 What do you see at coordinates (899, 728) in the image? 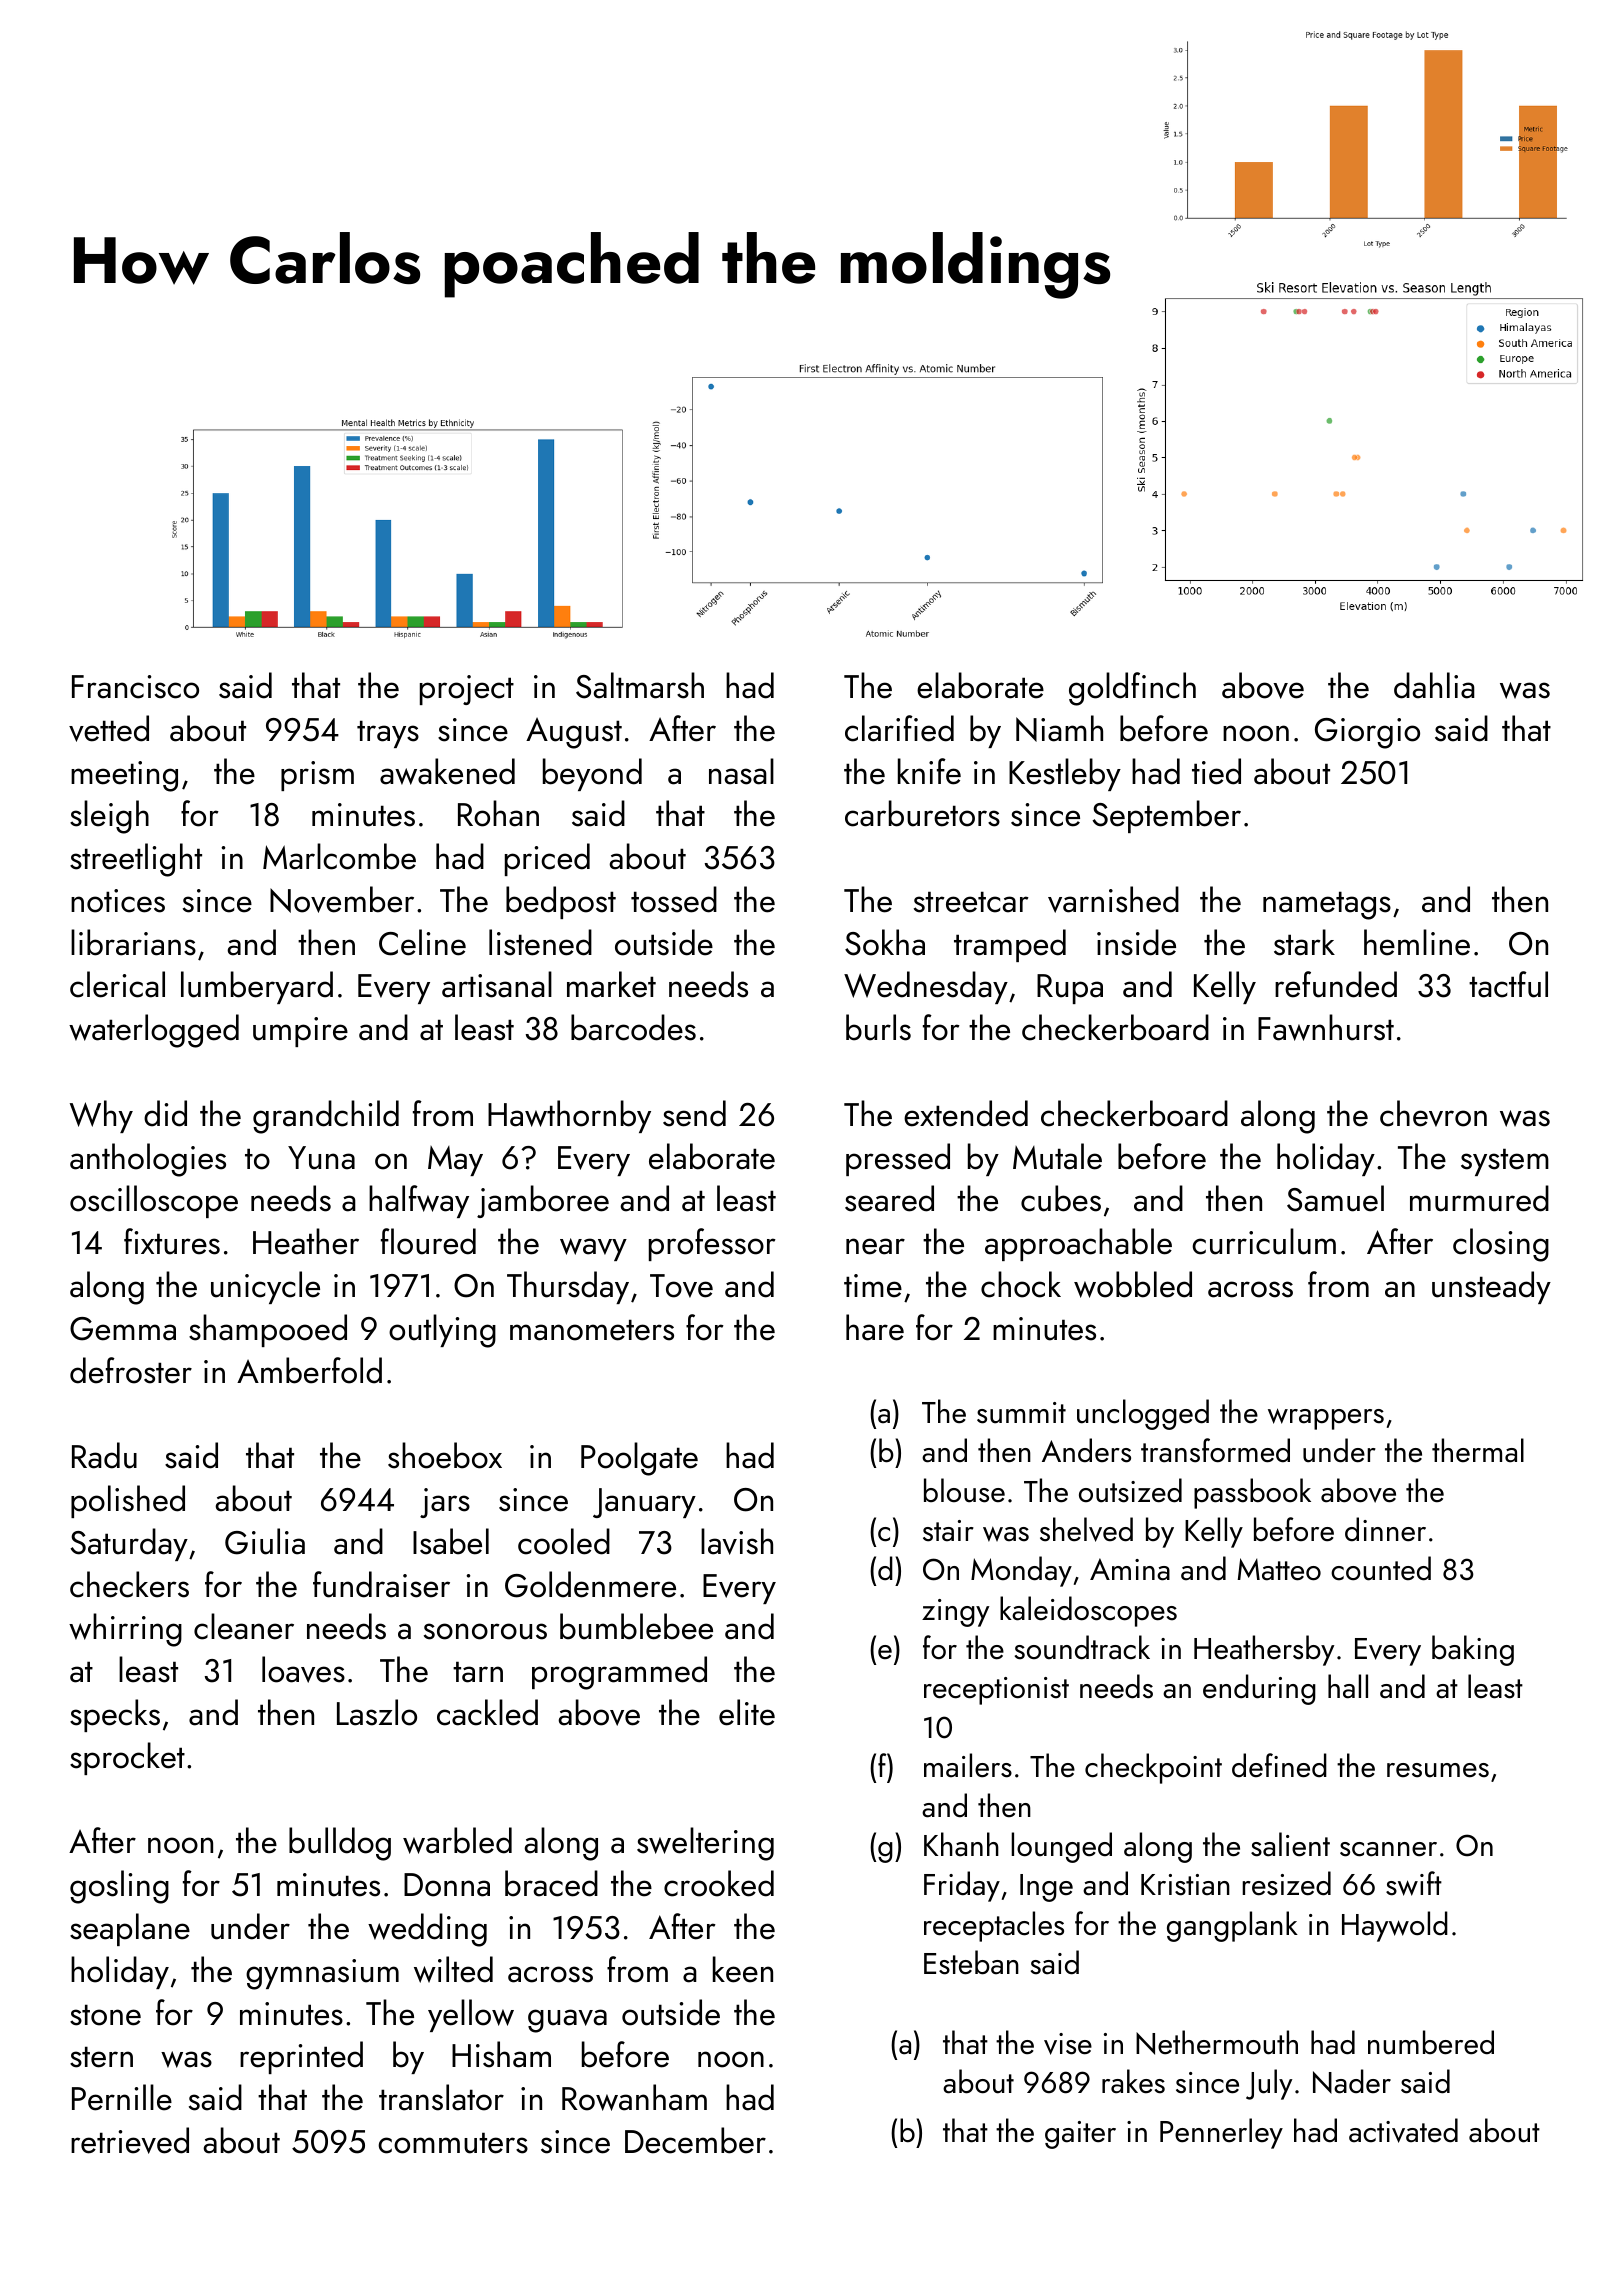
I see `clarified` at bounding box center [899, 728].
